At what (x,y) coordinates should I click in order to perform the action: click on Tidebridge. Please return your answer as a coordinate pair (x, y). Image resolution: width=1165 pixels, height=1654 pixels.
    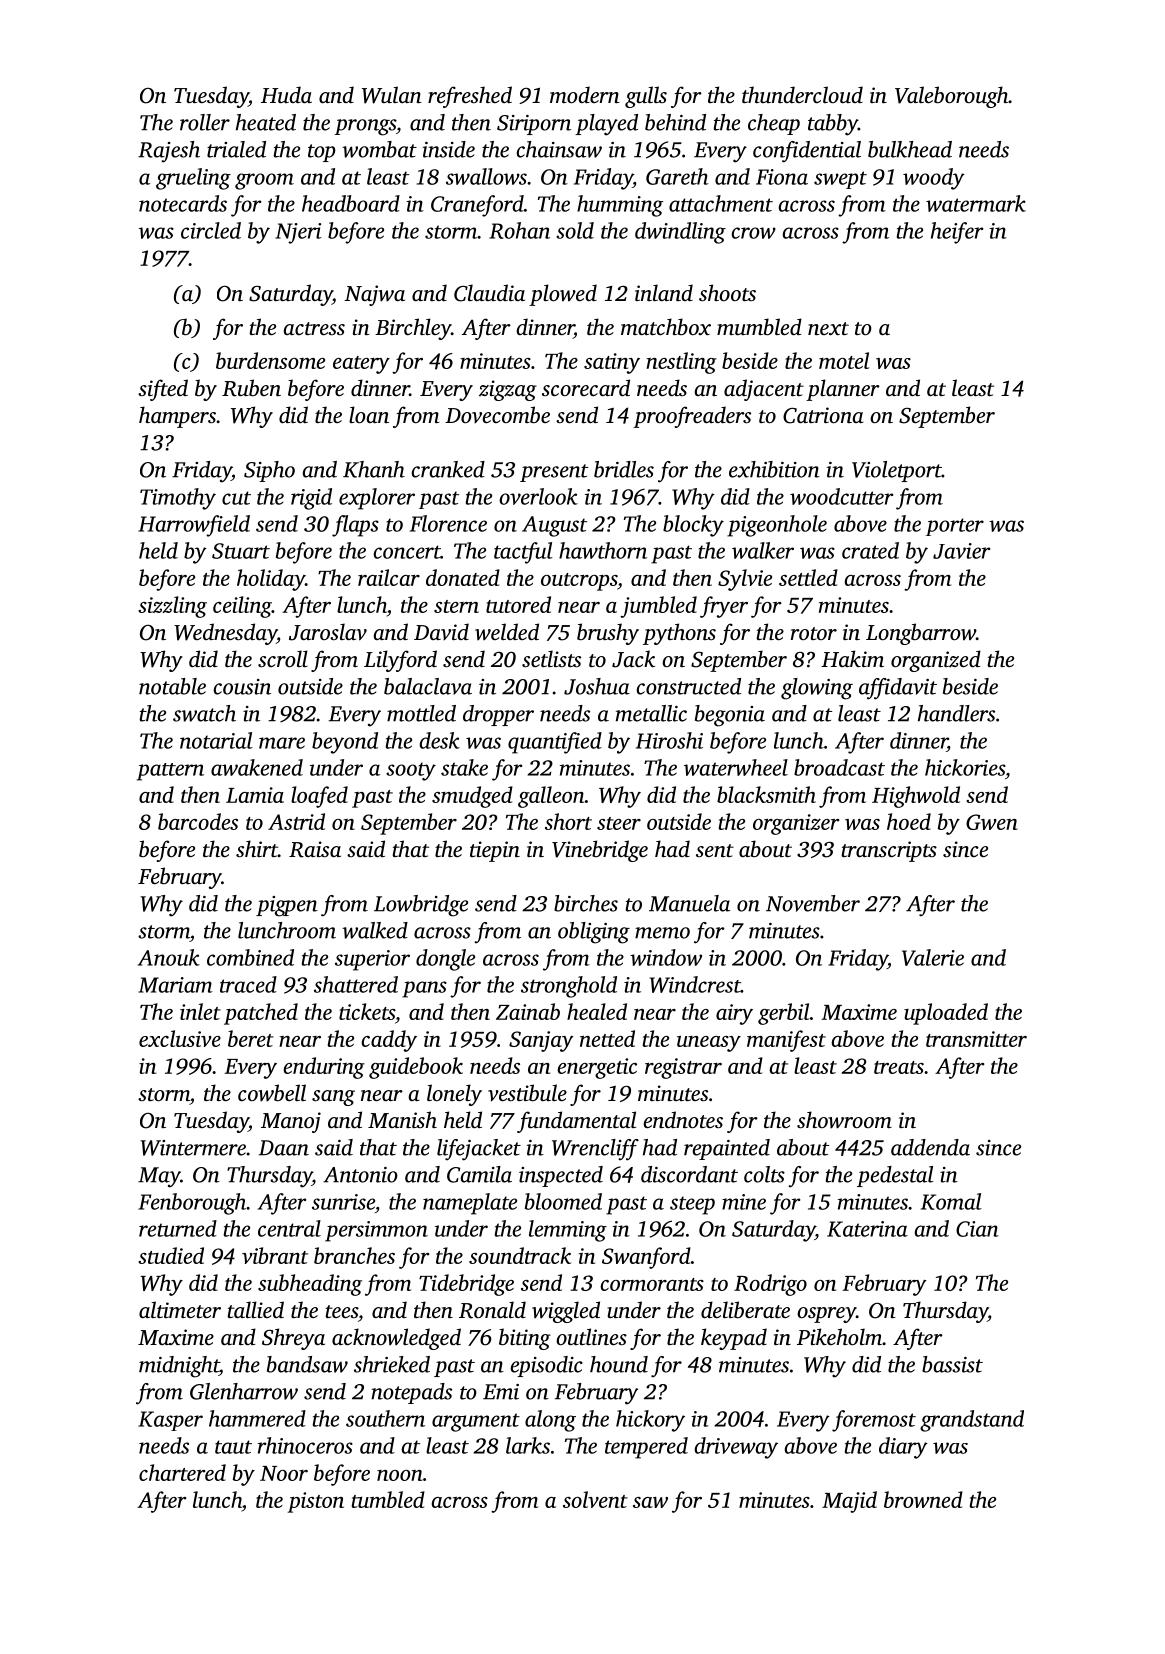
    Looking at the image, I should click on (466, 1285).
